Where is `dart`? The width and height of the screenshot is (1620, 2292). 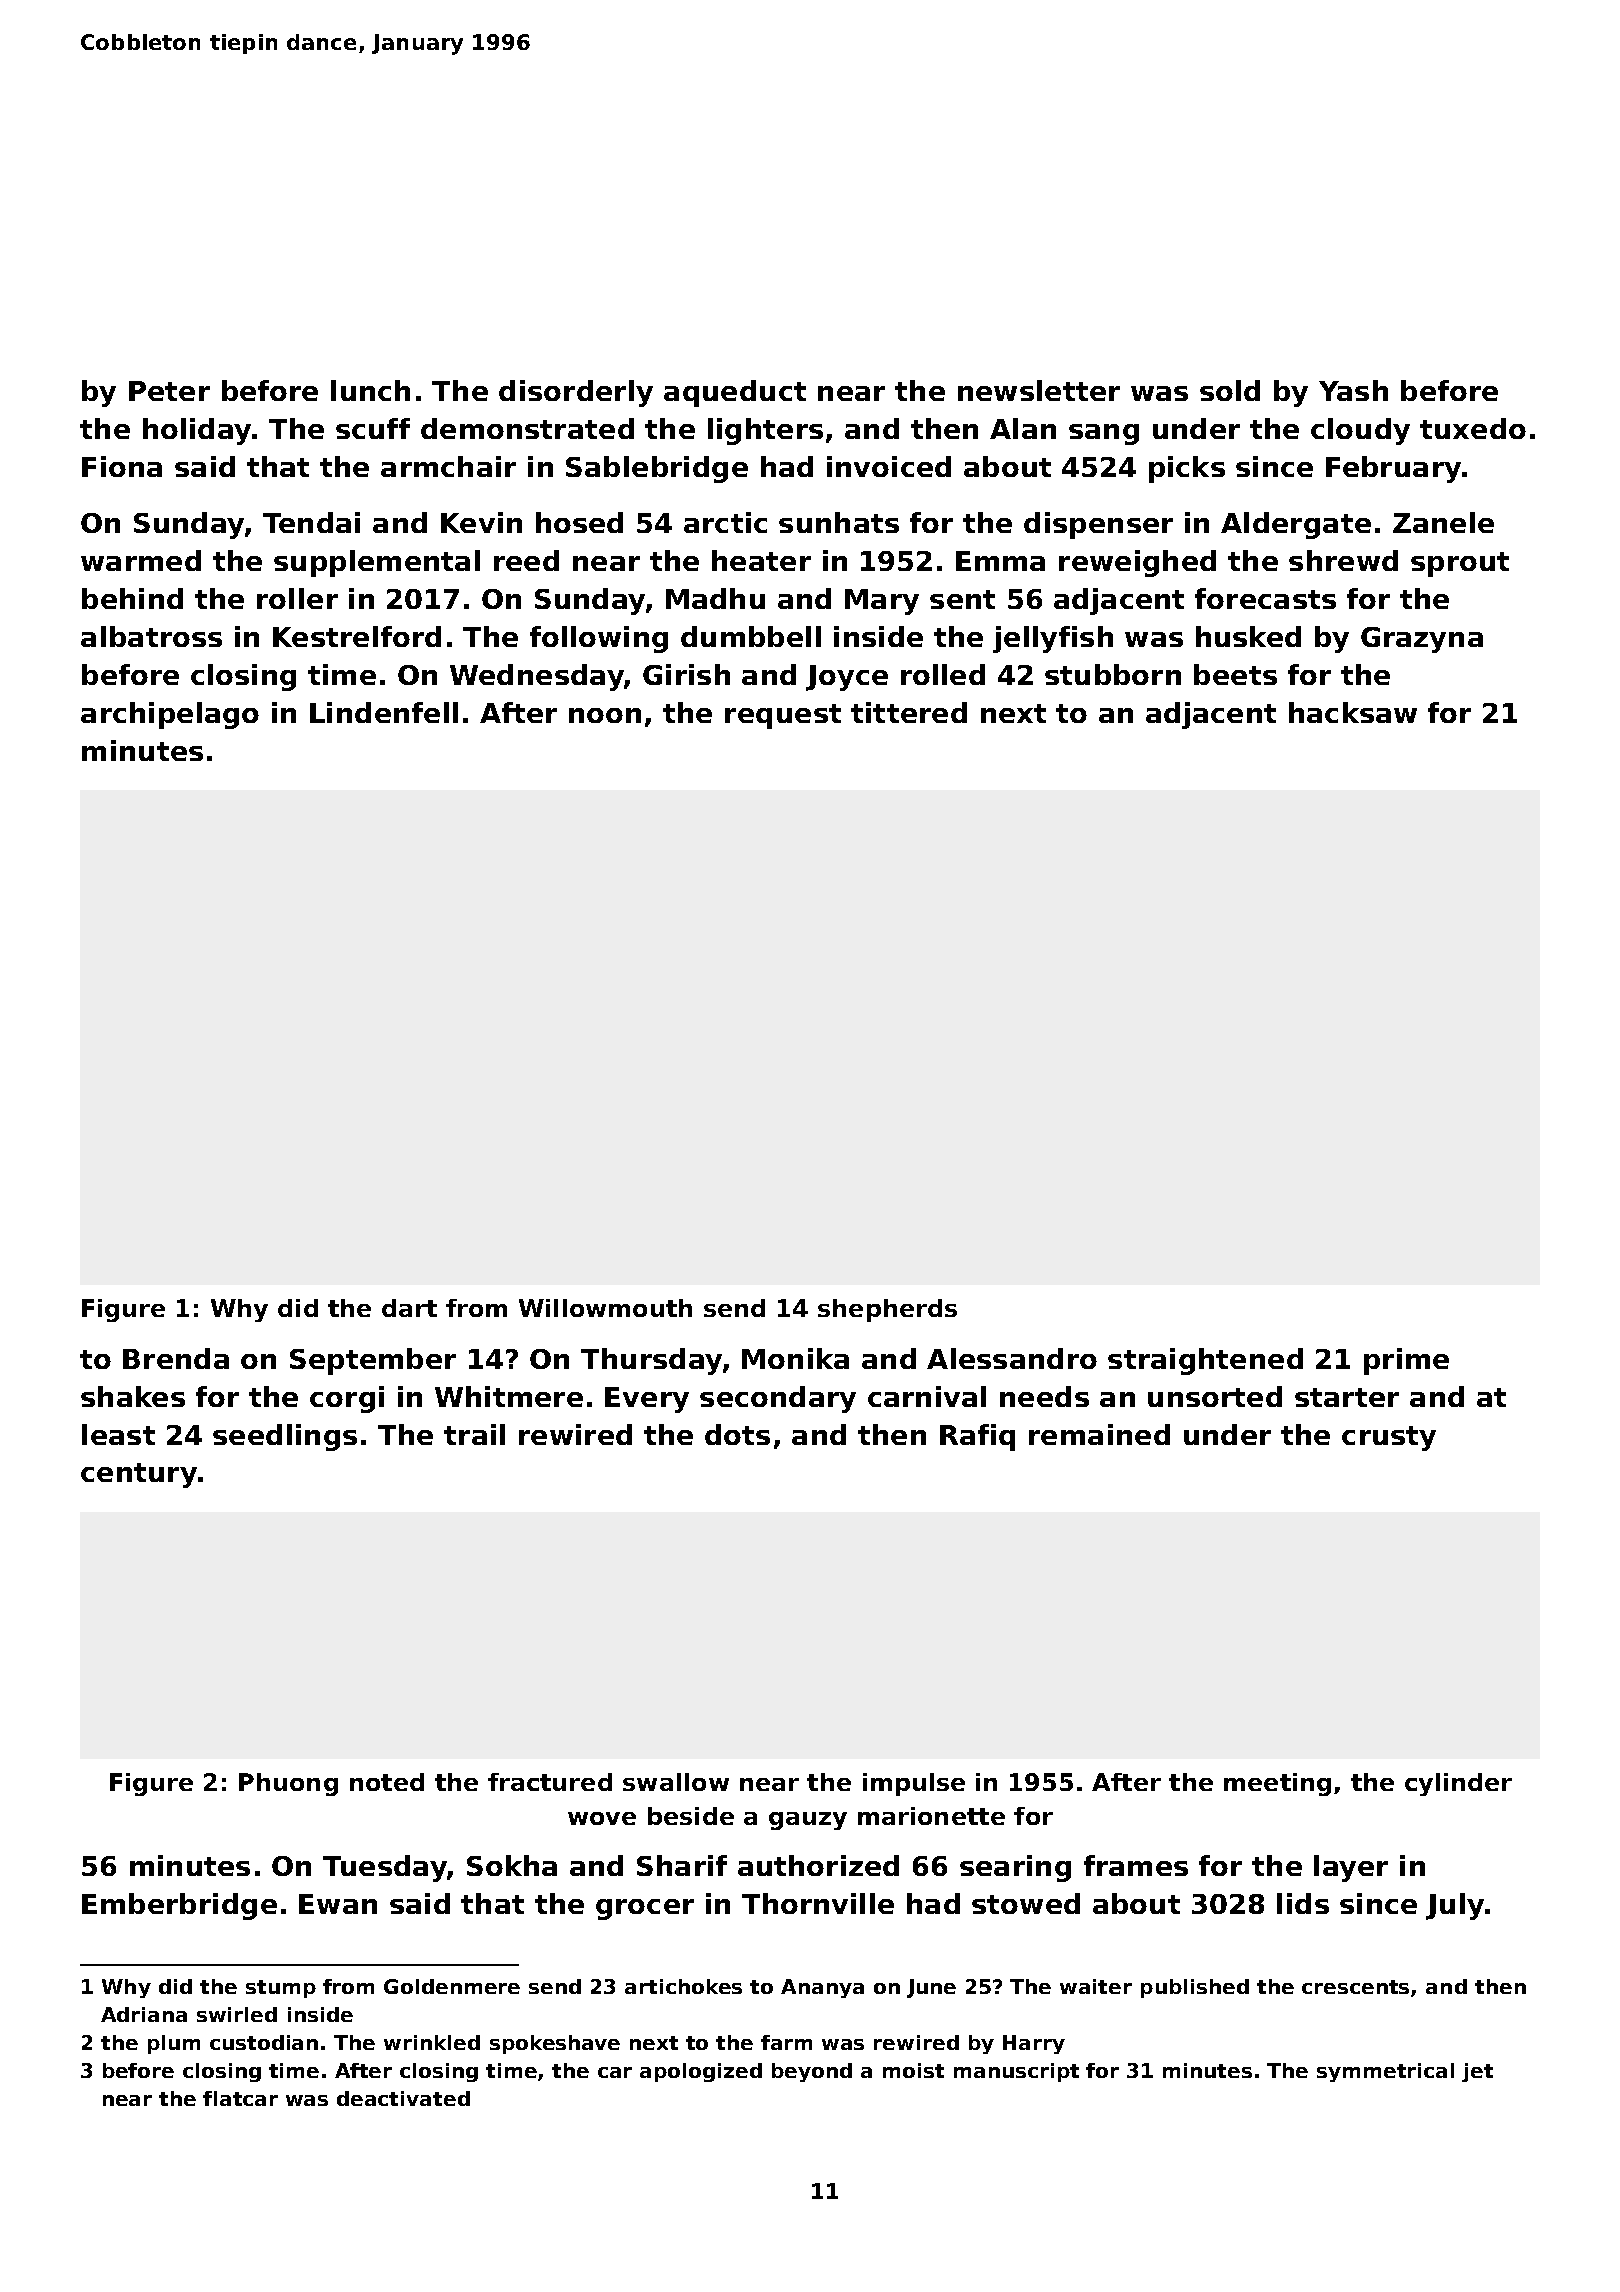 dart is located at coordinates (409, 1308).
